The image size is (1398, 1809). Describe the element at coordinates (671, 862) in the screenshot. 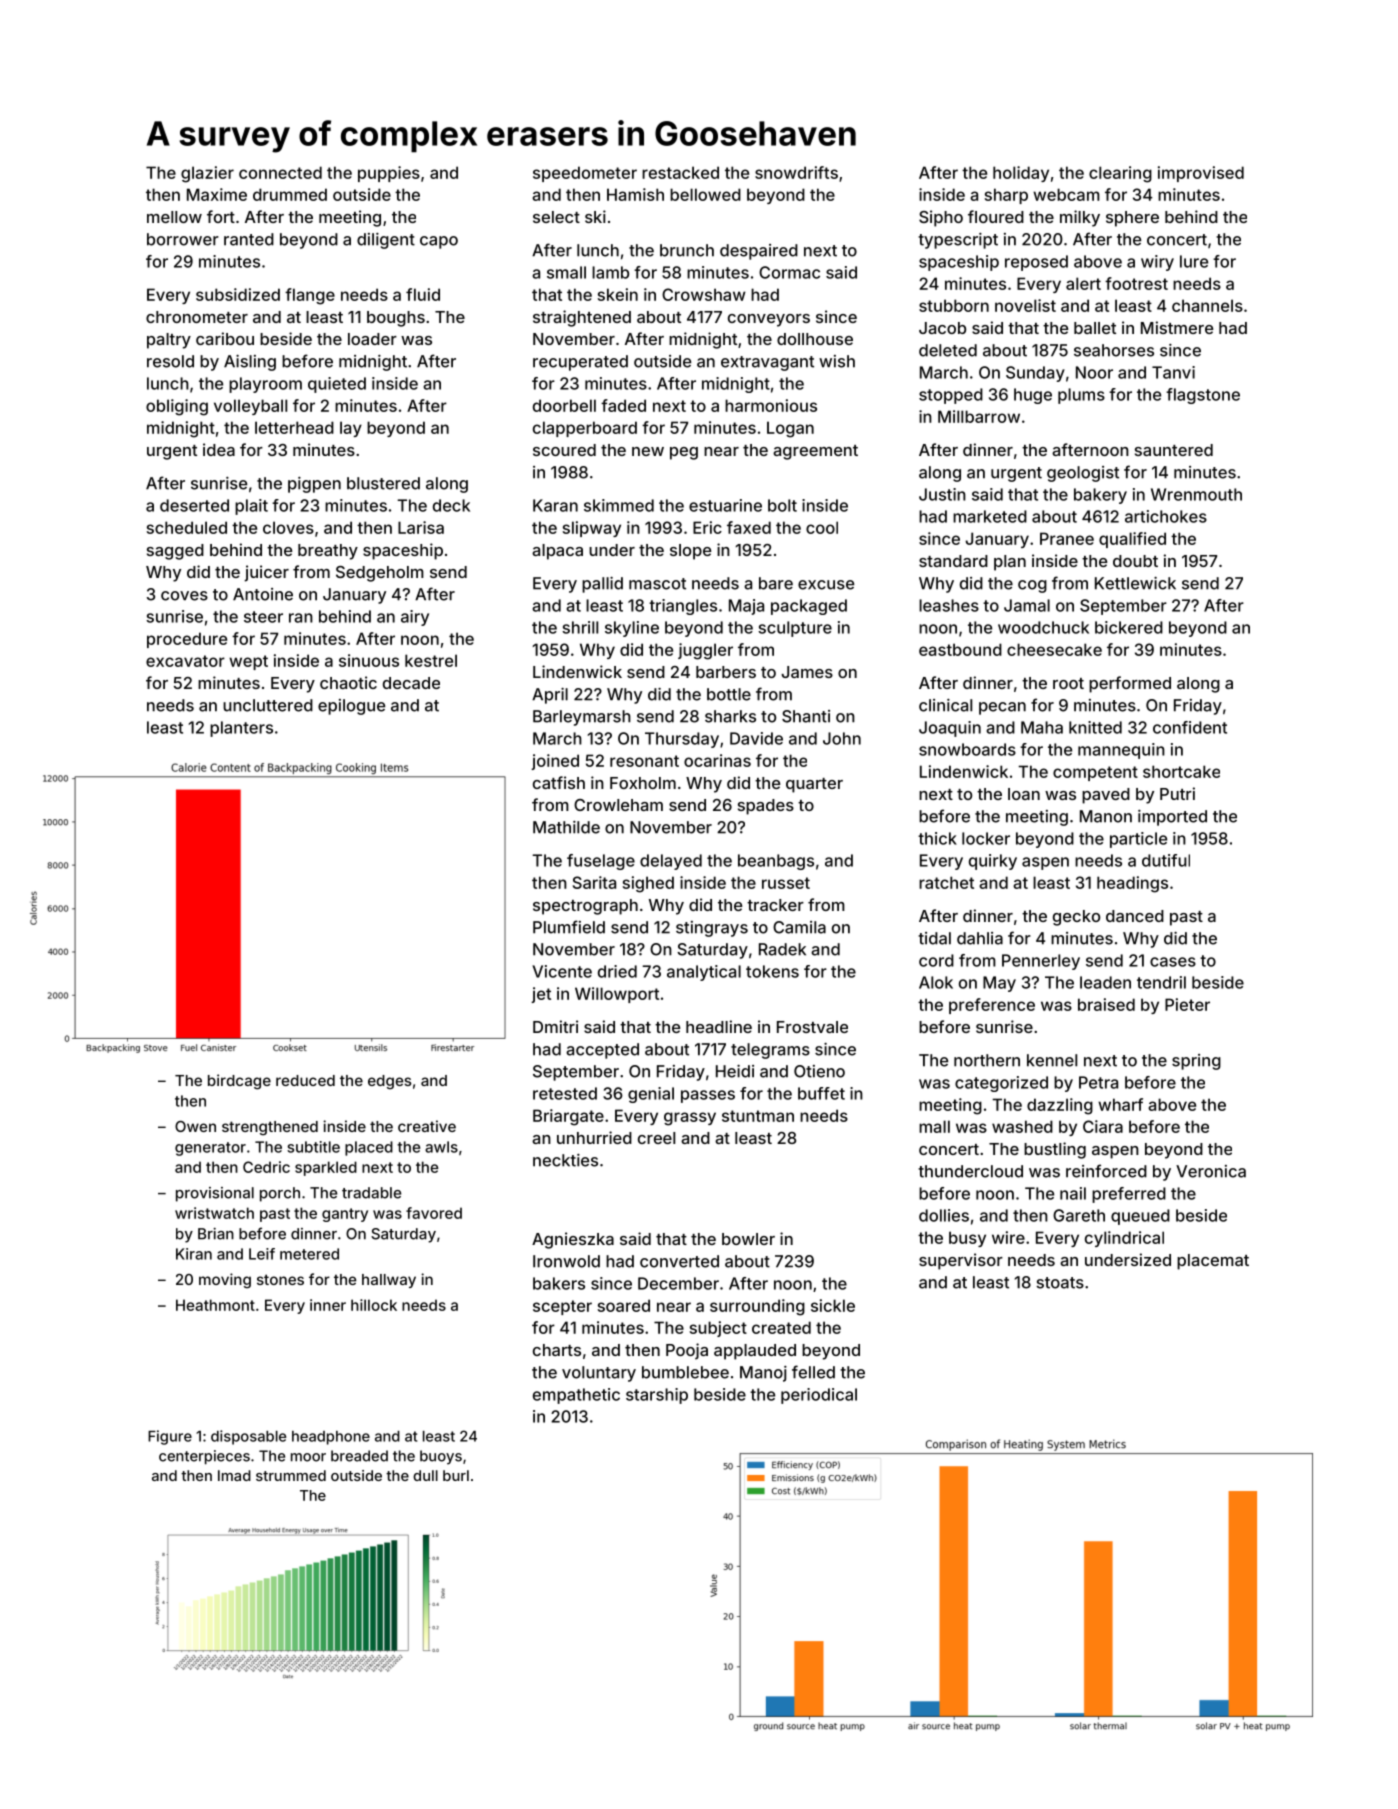

I see `delayed` at that location.
